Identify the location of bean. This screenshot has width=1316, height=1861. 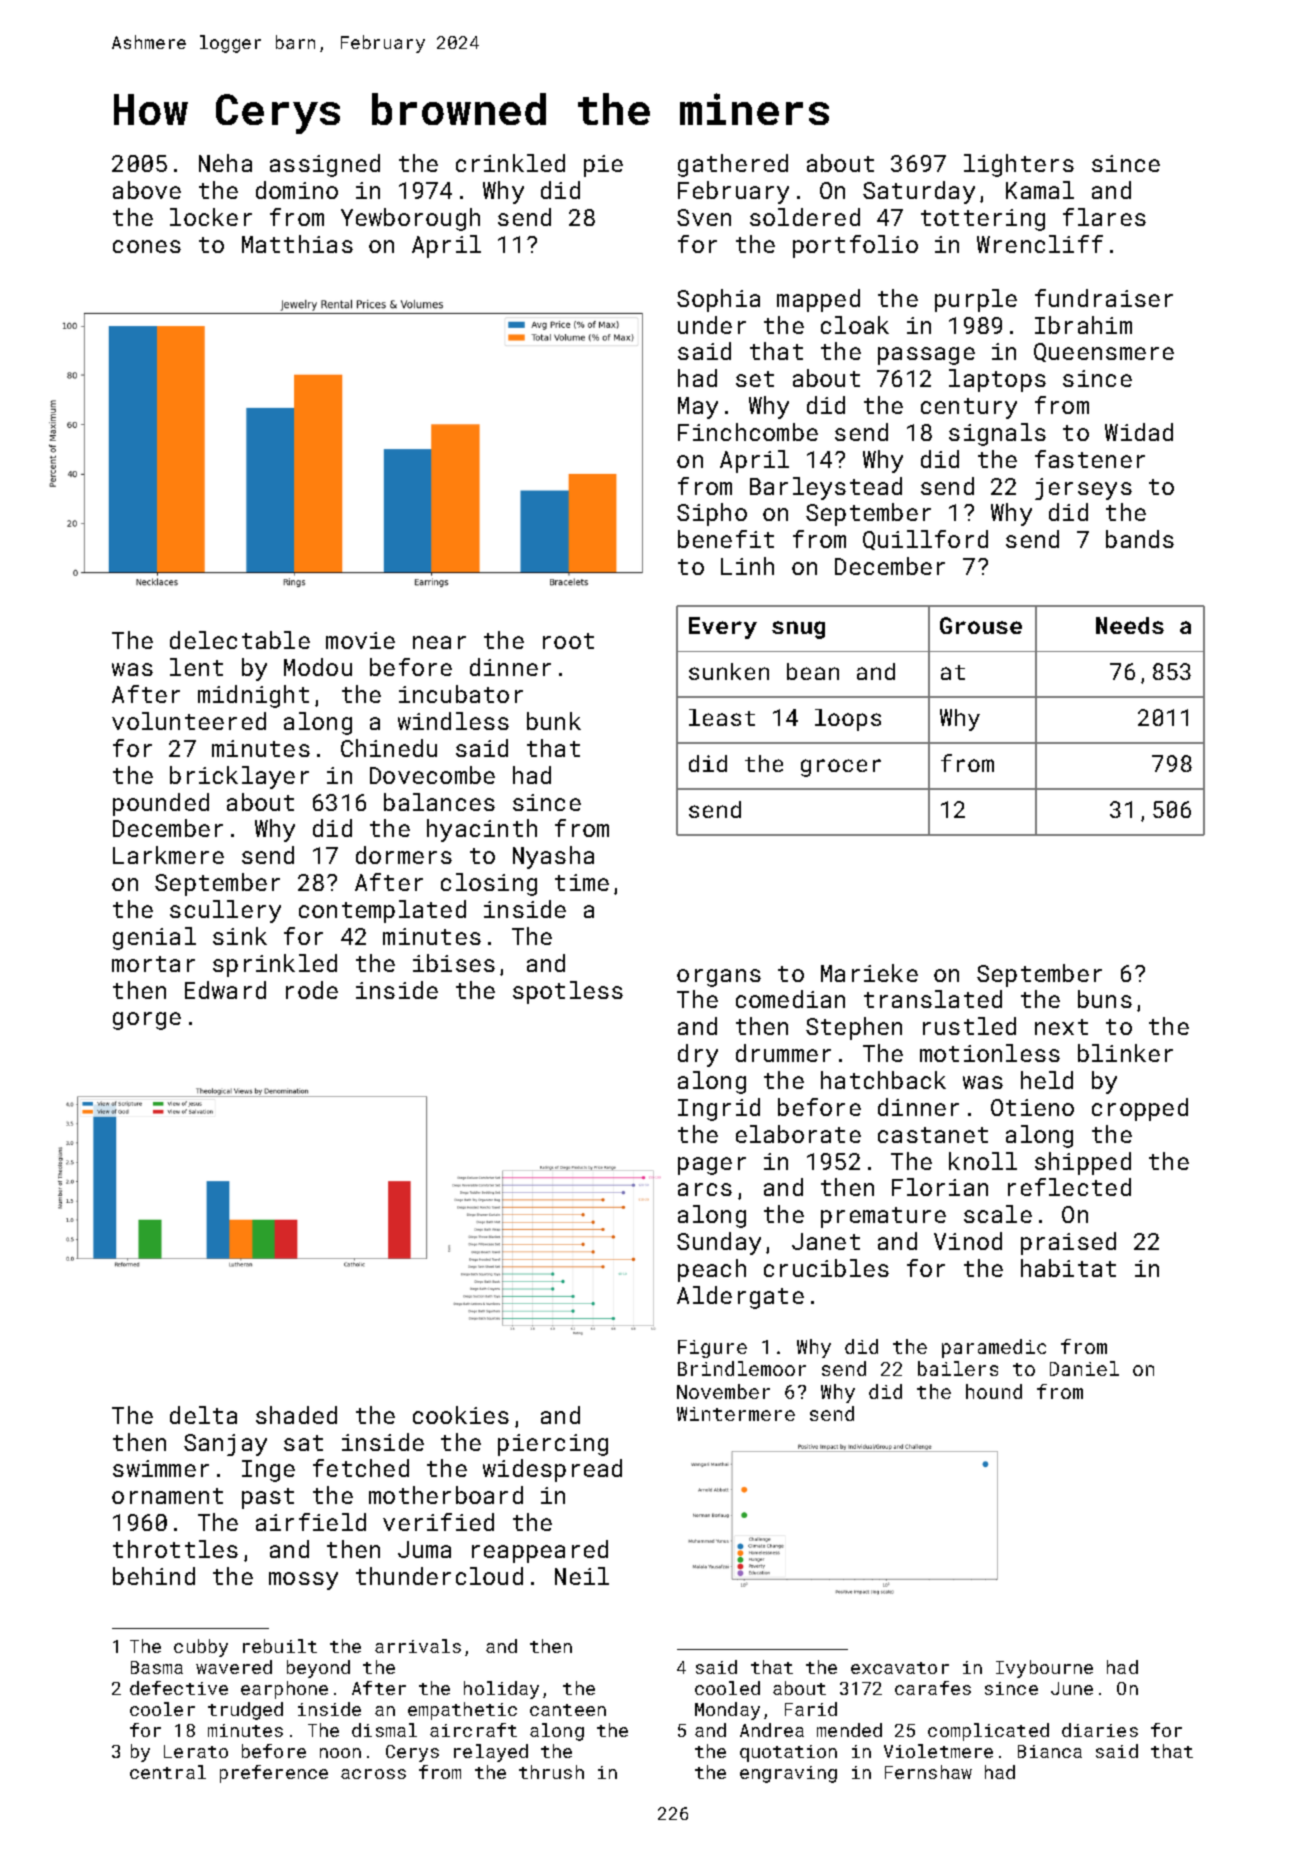
(813, 671).
